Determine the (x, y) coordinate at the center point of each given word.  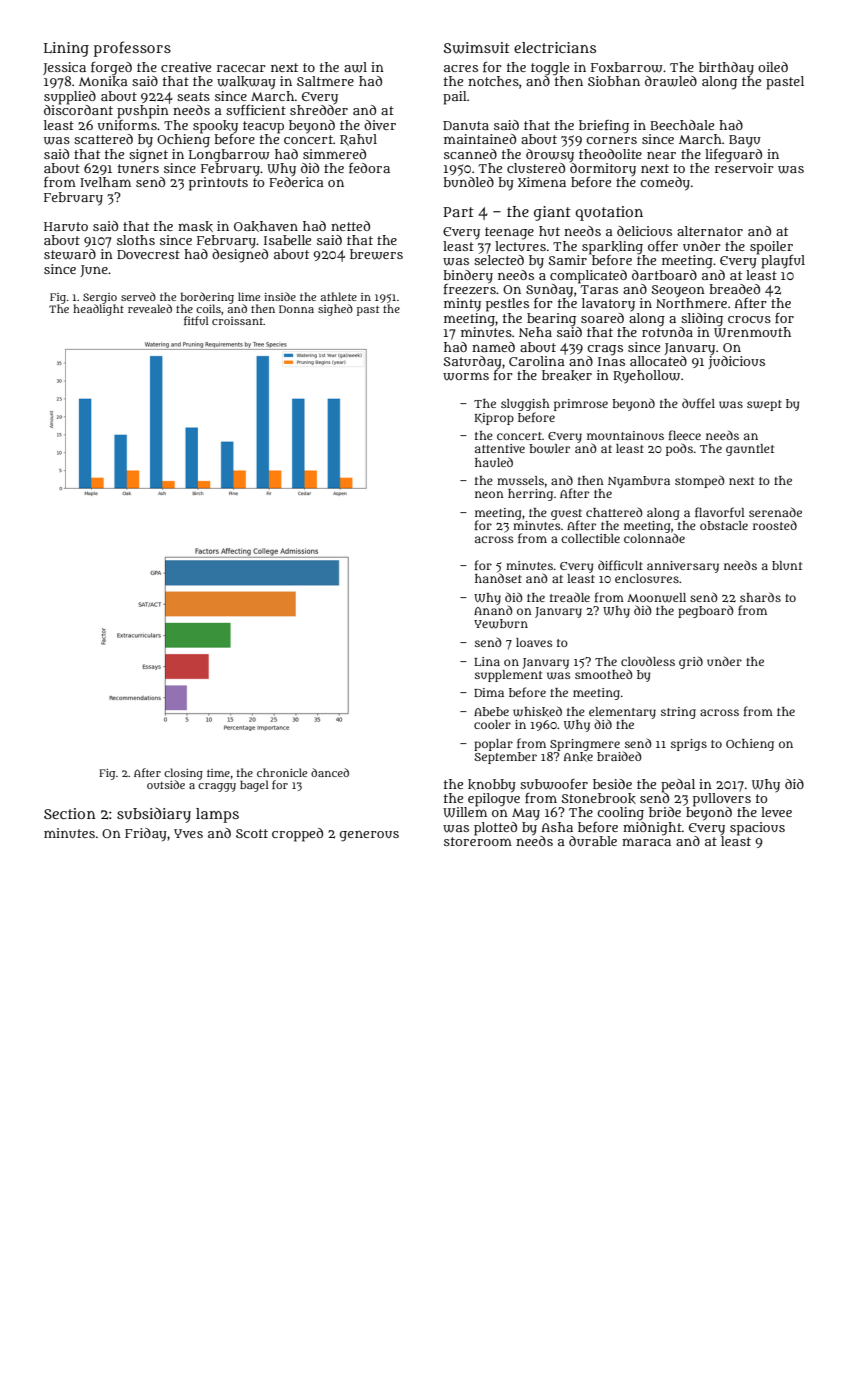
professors (132, 49)
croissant (237, 321)
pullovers (722, 800)
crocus (749, 319)
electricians (555, 47)
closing (183, 774)
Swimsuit (477, 48)
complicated (588, 276)
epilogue (494, 799)
